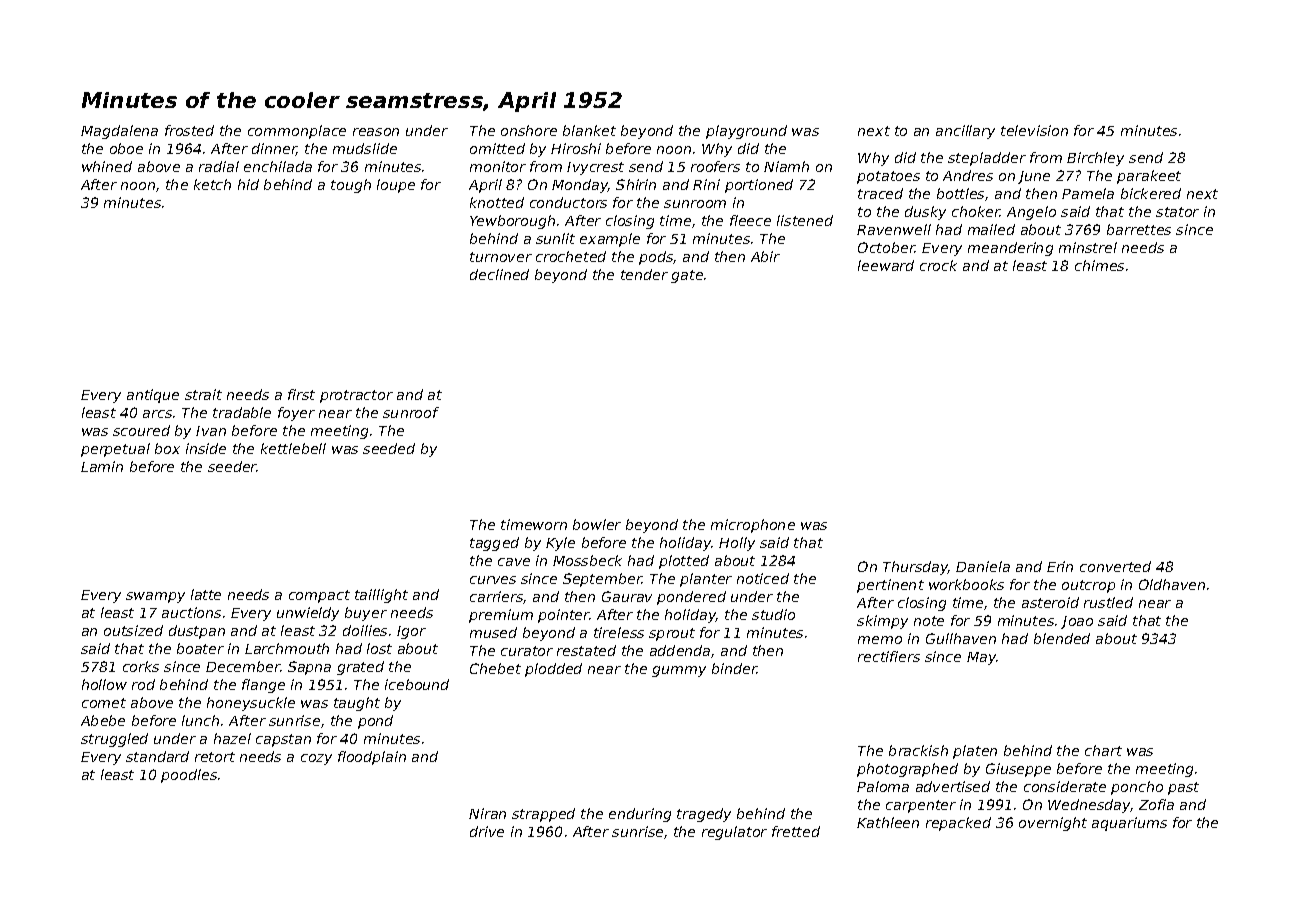 The image size is (1308, 924). Describe the element at coordinates (501, 257) in the screenshot. I see `turnover` at that location.
